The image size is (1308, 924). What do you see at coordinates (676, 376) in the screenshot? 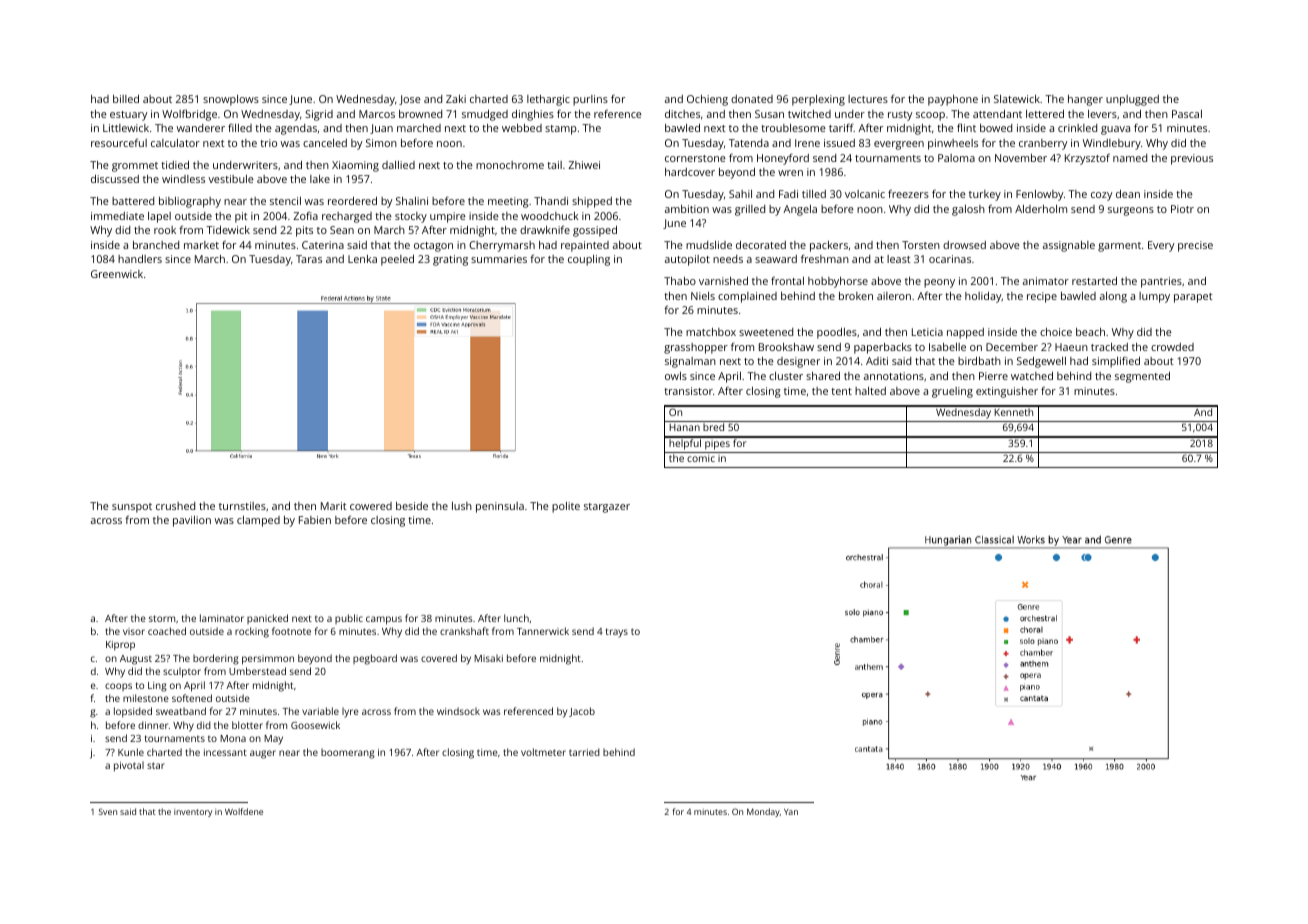
I see `owls` at bounding box center [676, 376].
